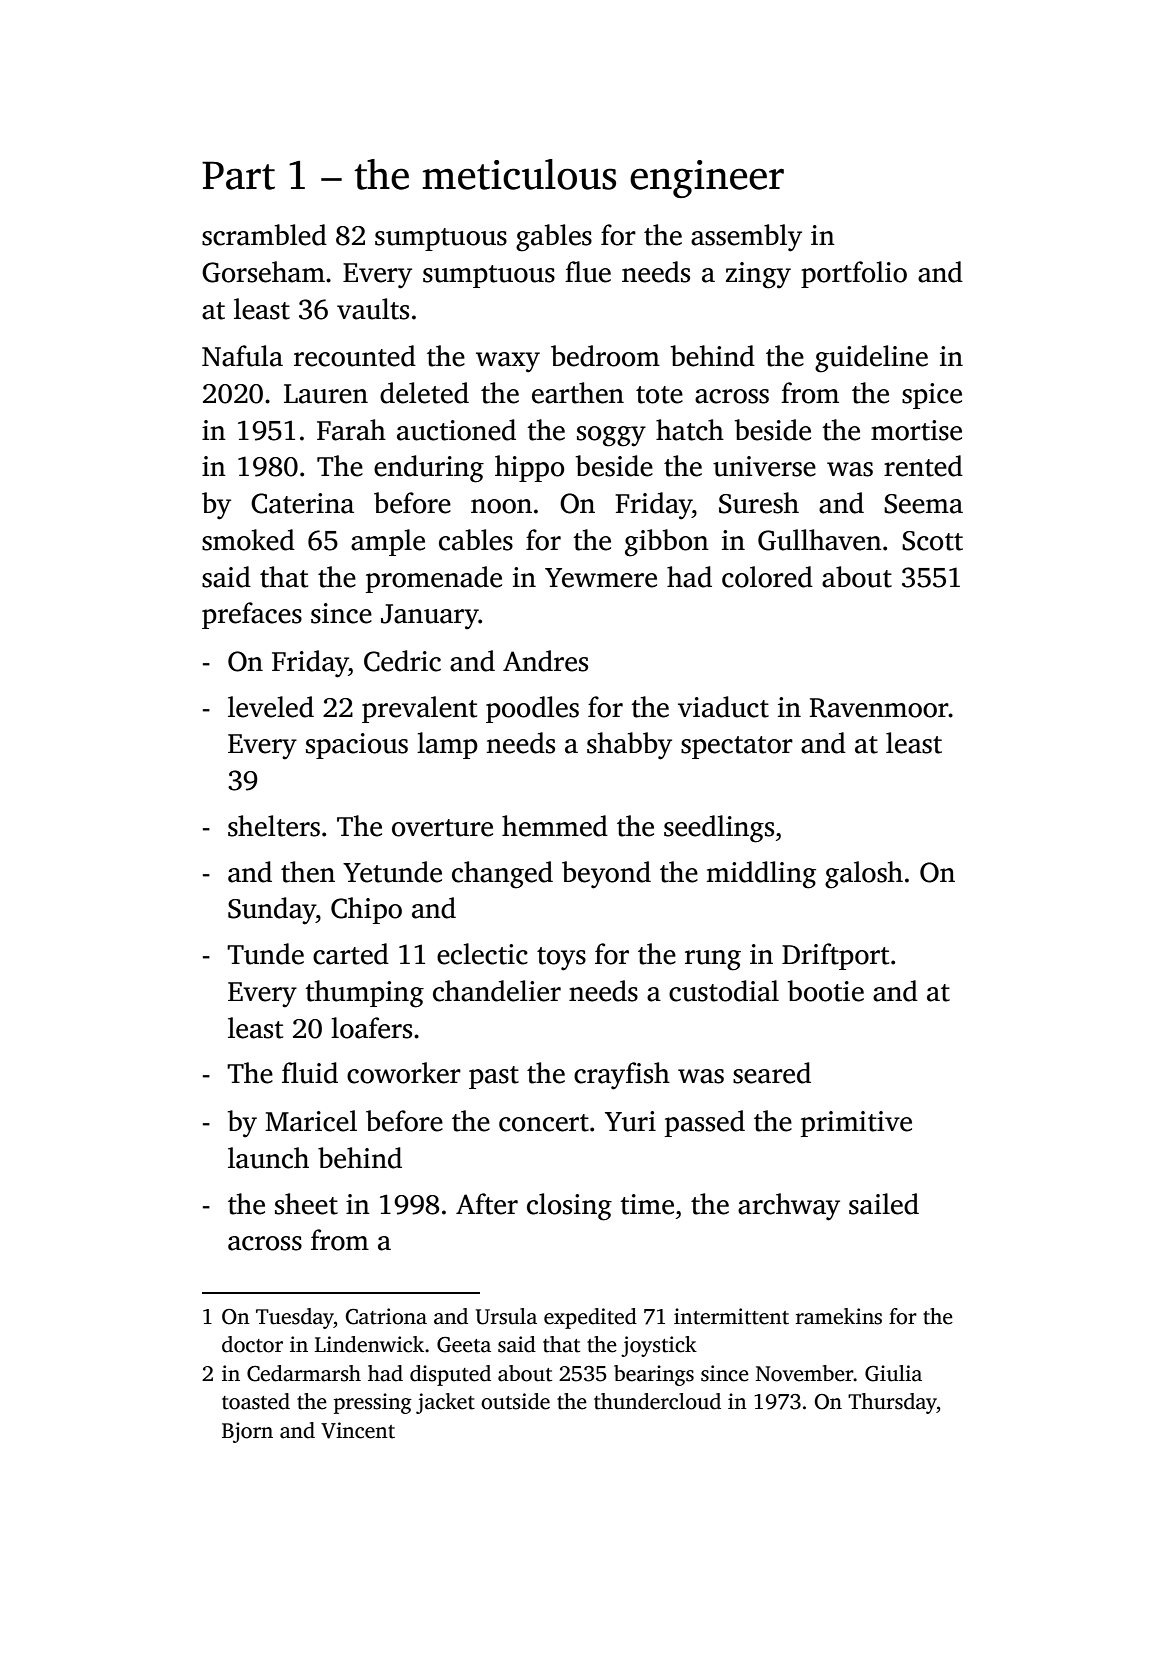 Image resolution: width=1165 pixels, height=1654 pixels. Describe the element at coordinates (476, 540) in the page. I see `cables` at that location.
